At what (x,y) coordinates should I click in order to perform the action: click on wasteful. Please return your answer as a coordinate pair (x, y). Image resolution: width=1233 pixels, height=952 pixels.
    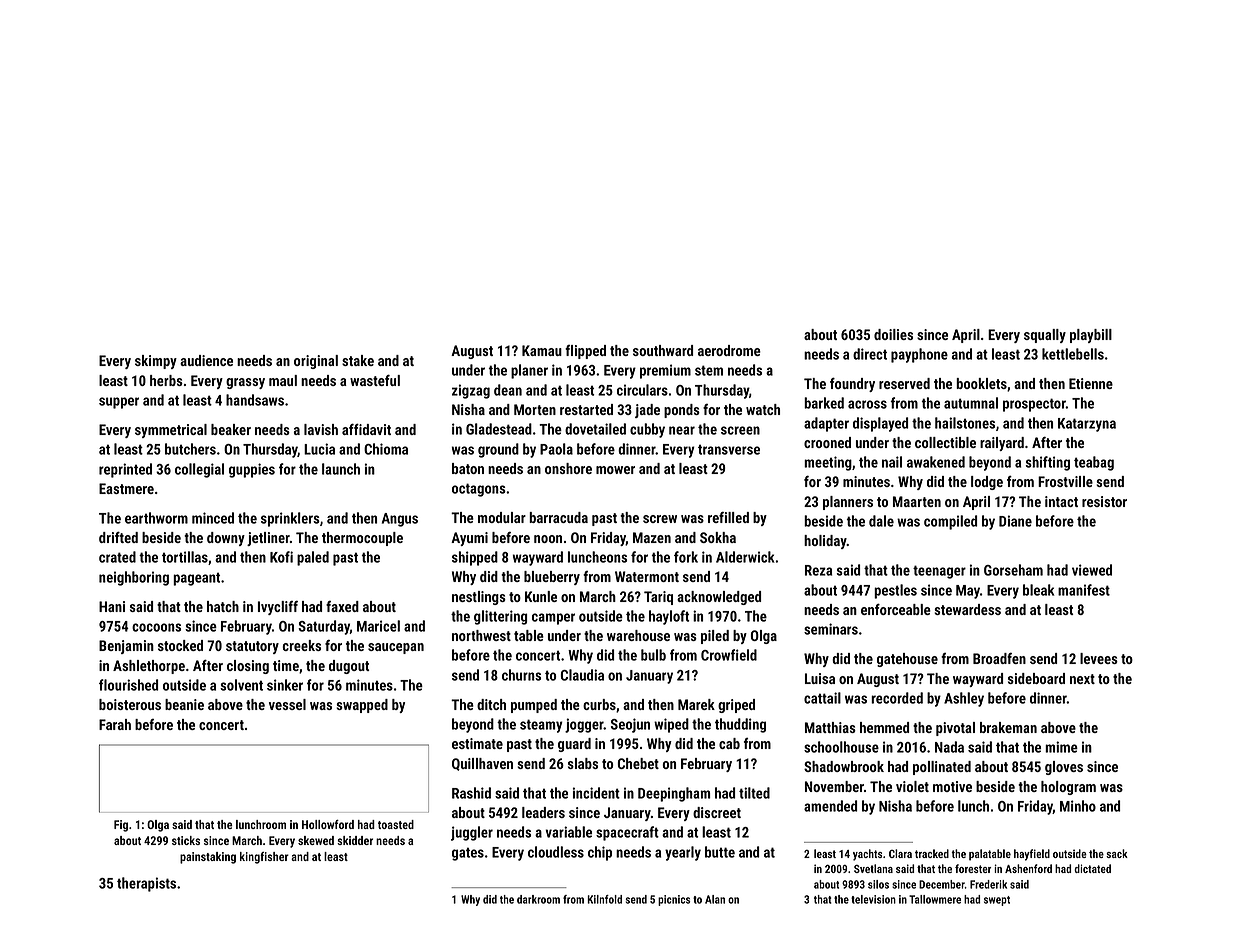
    Looking at the image, I should click on (375, 380).
